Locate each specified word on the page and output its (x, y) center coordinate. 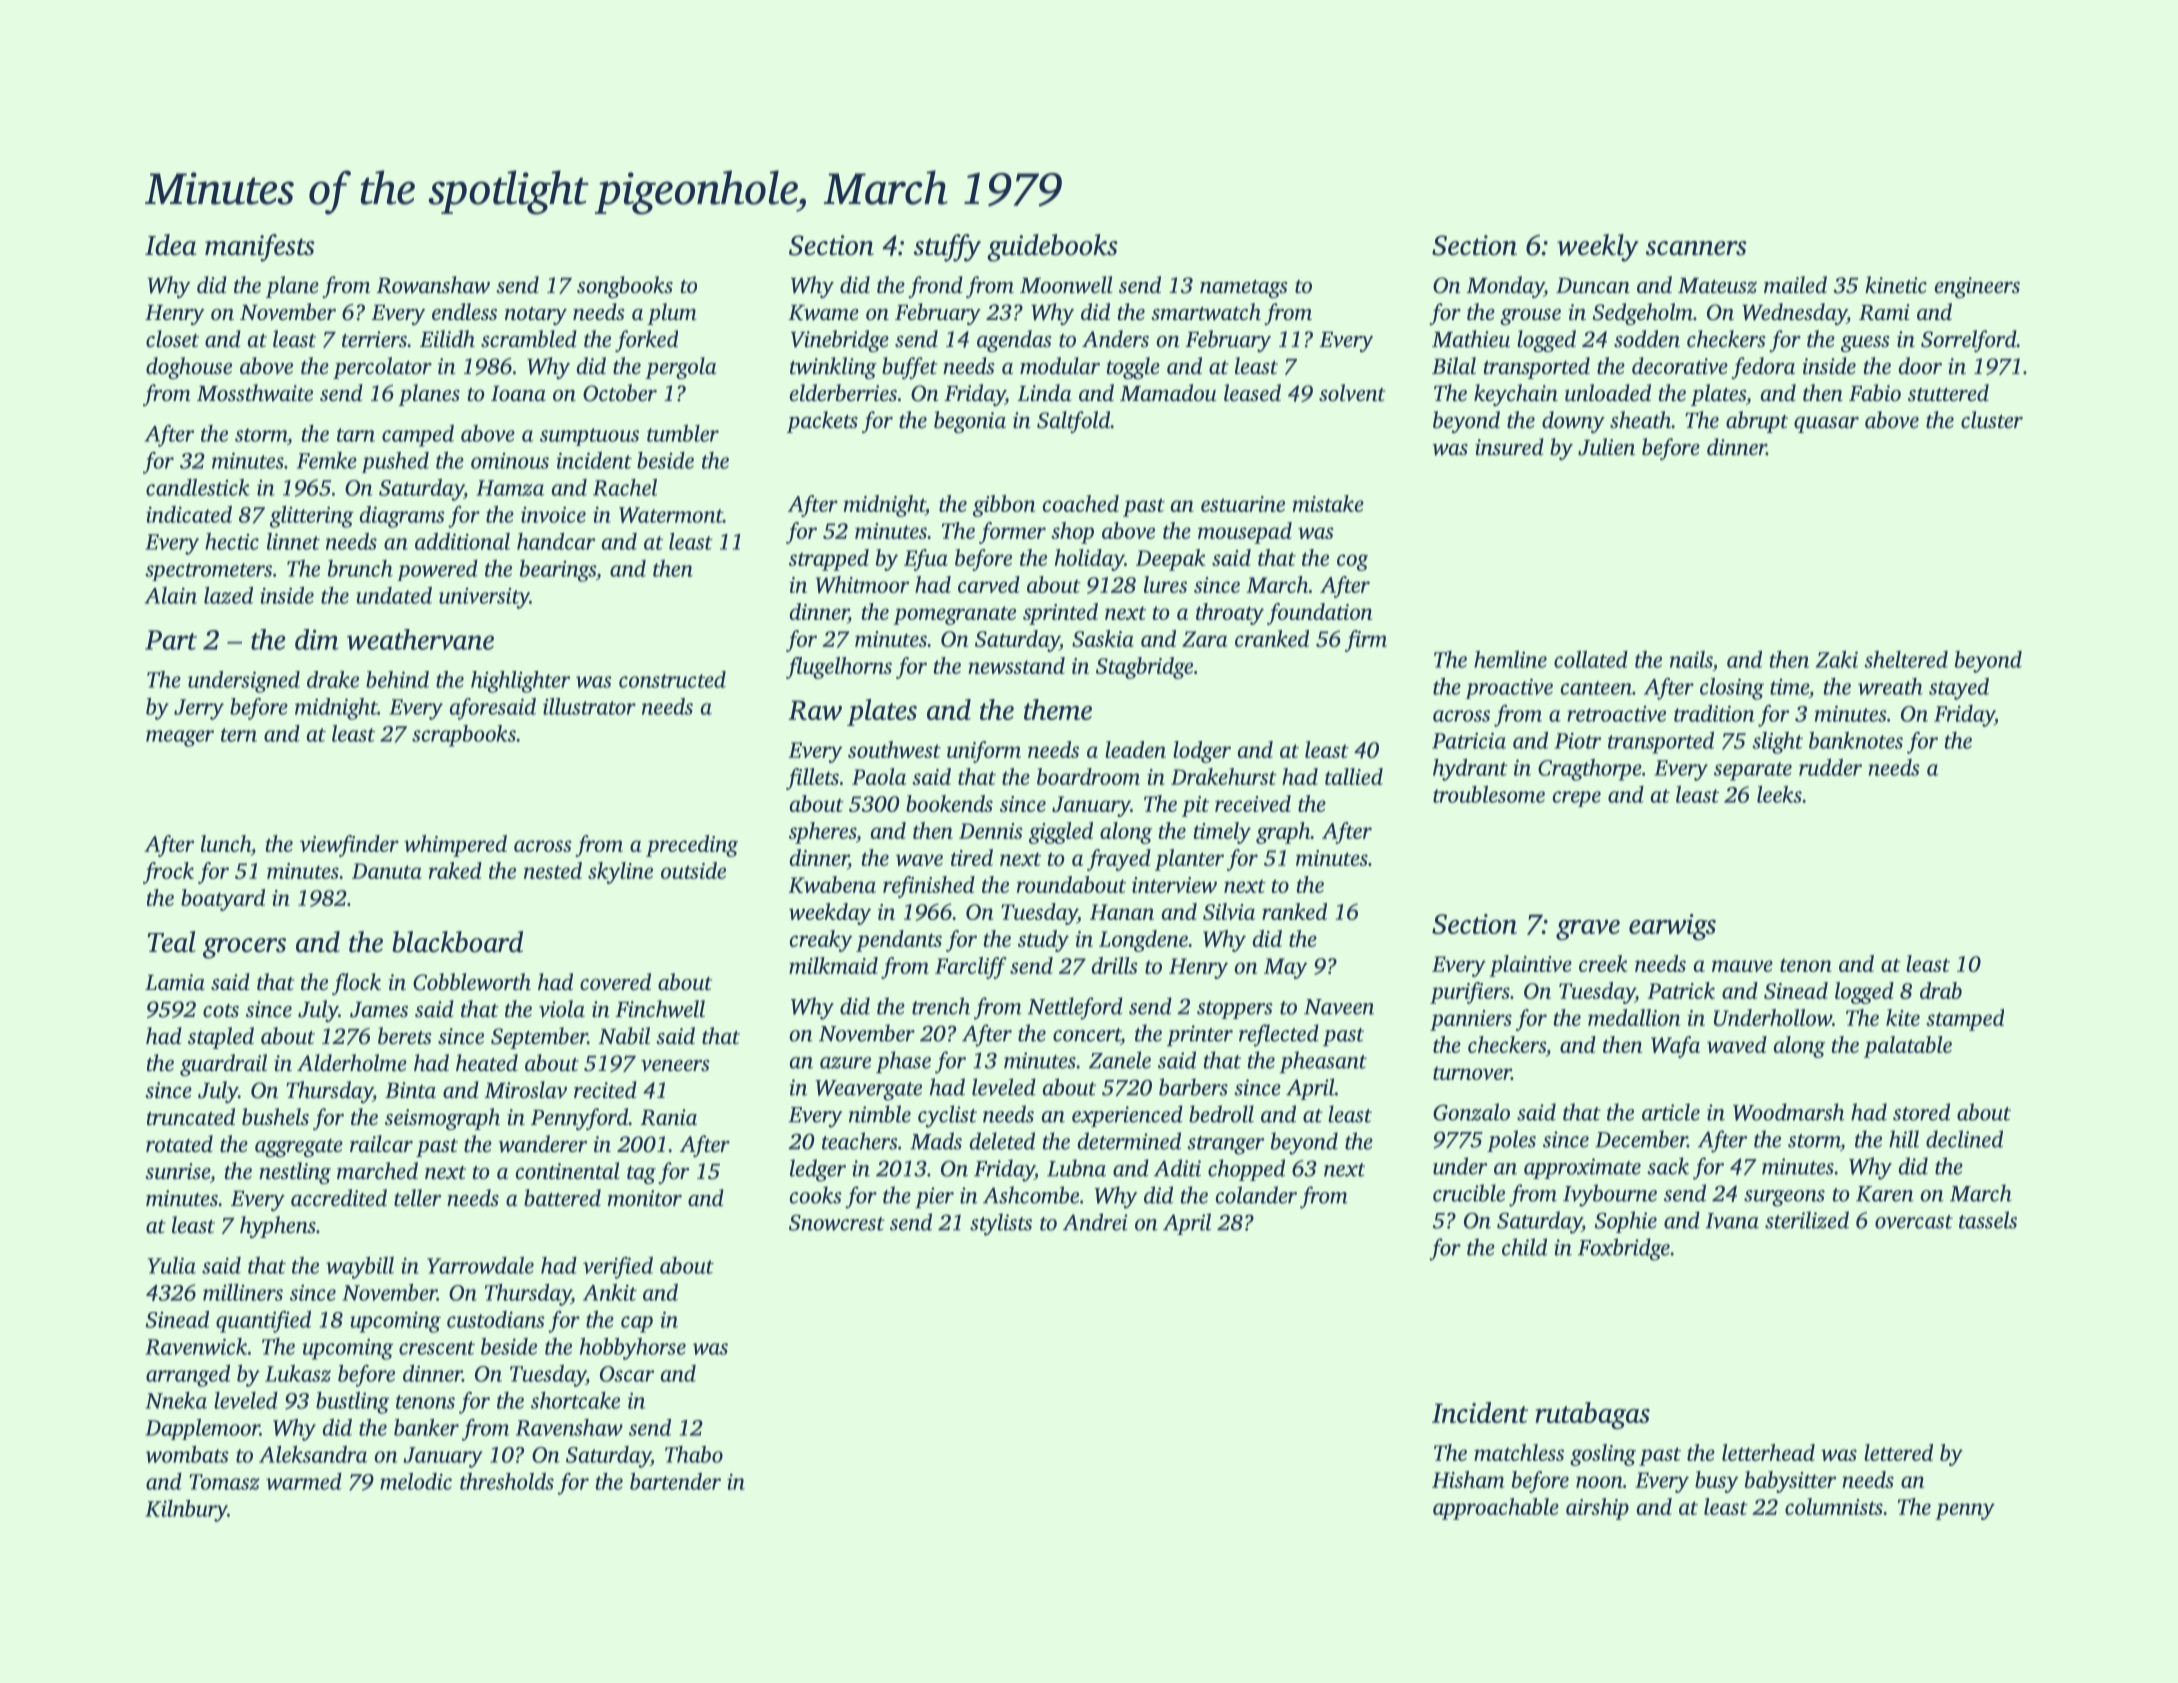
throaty (1230, 614)
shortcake (575, 1400)
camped (418, 436)
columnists (1834, 1506)
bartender (675, 1481)
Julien (1606, 447)
